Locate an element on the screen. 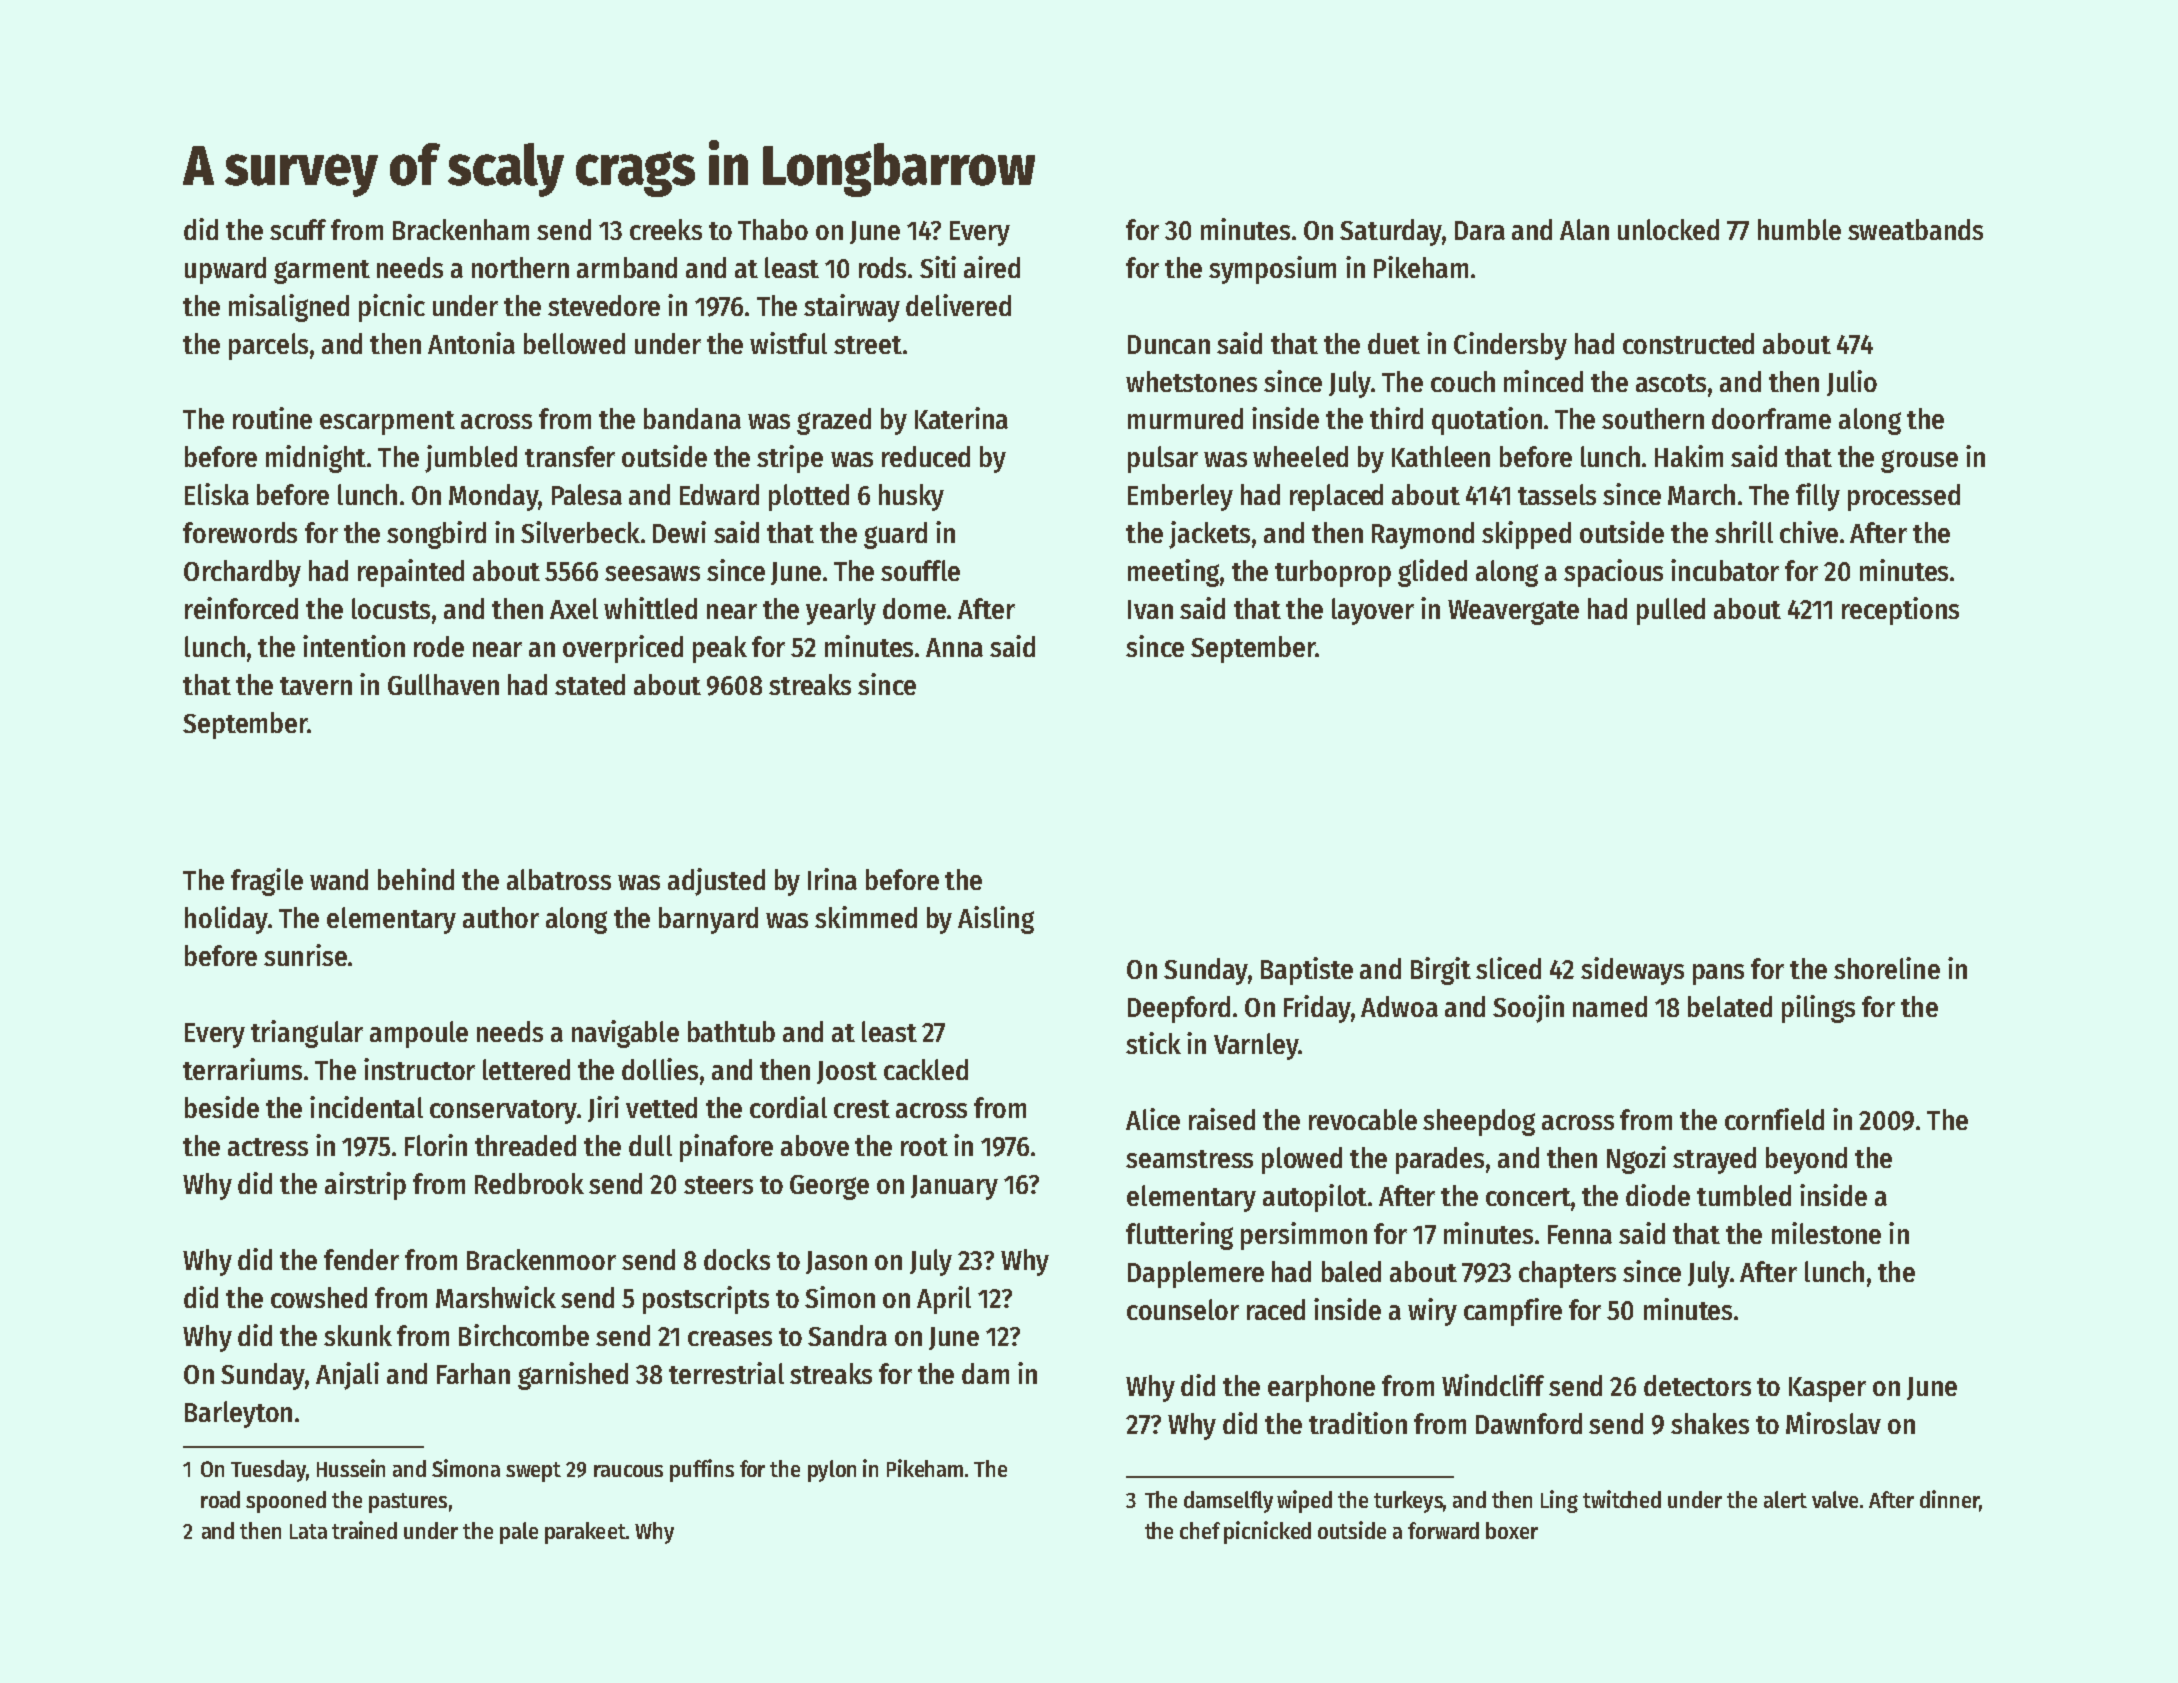 Image resolution: width=2178 pixels, height=1683 pixels. stated is located at coordinates (590, 684).
